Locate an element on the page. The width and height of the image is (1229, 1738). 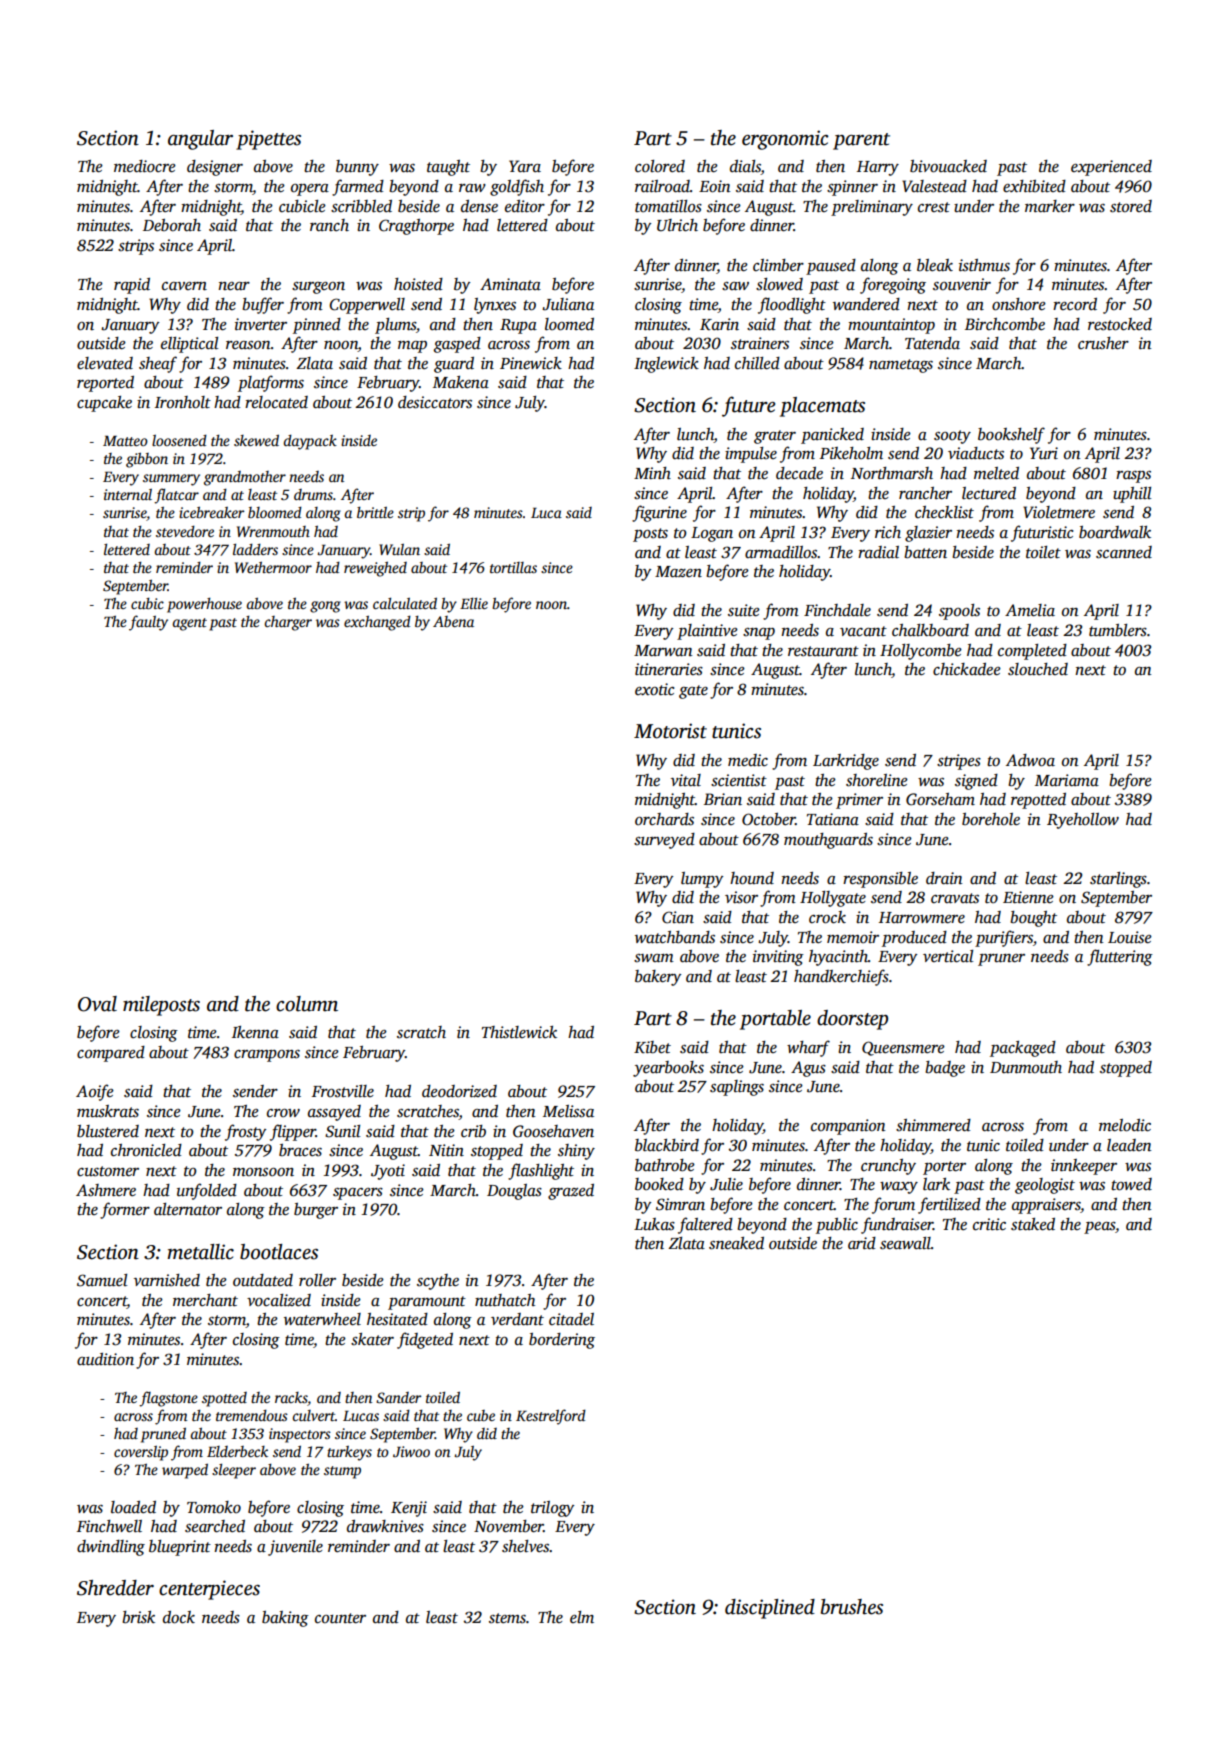
Oval is located at coordinates (97, 1004).
